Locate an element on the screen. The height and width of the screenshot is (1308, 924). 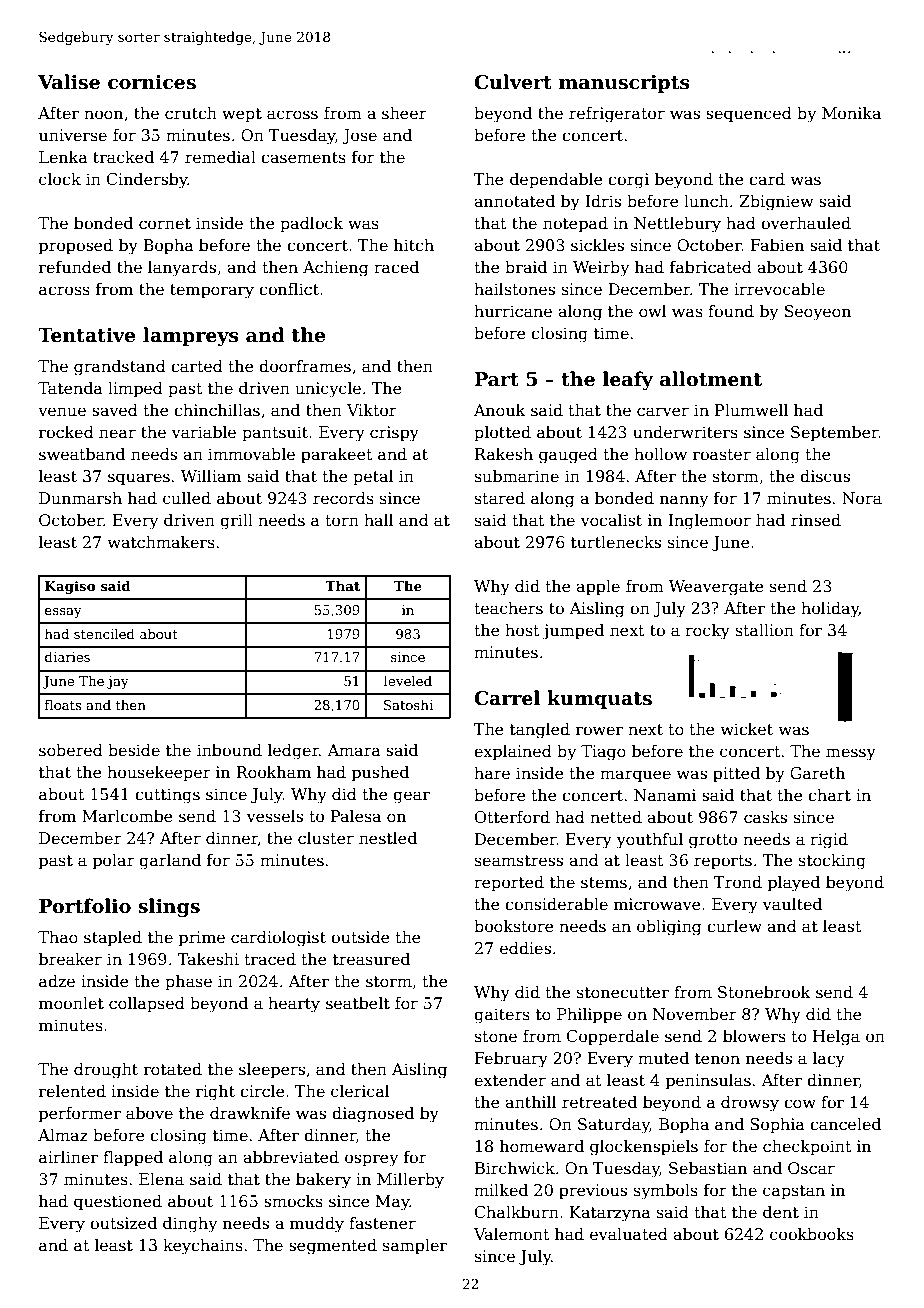
Monika is located at coordinates (851, 113).
